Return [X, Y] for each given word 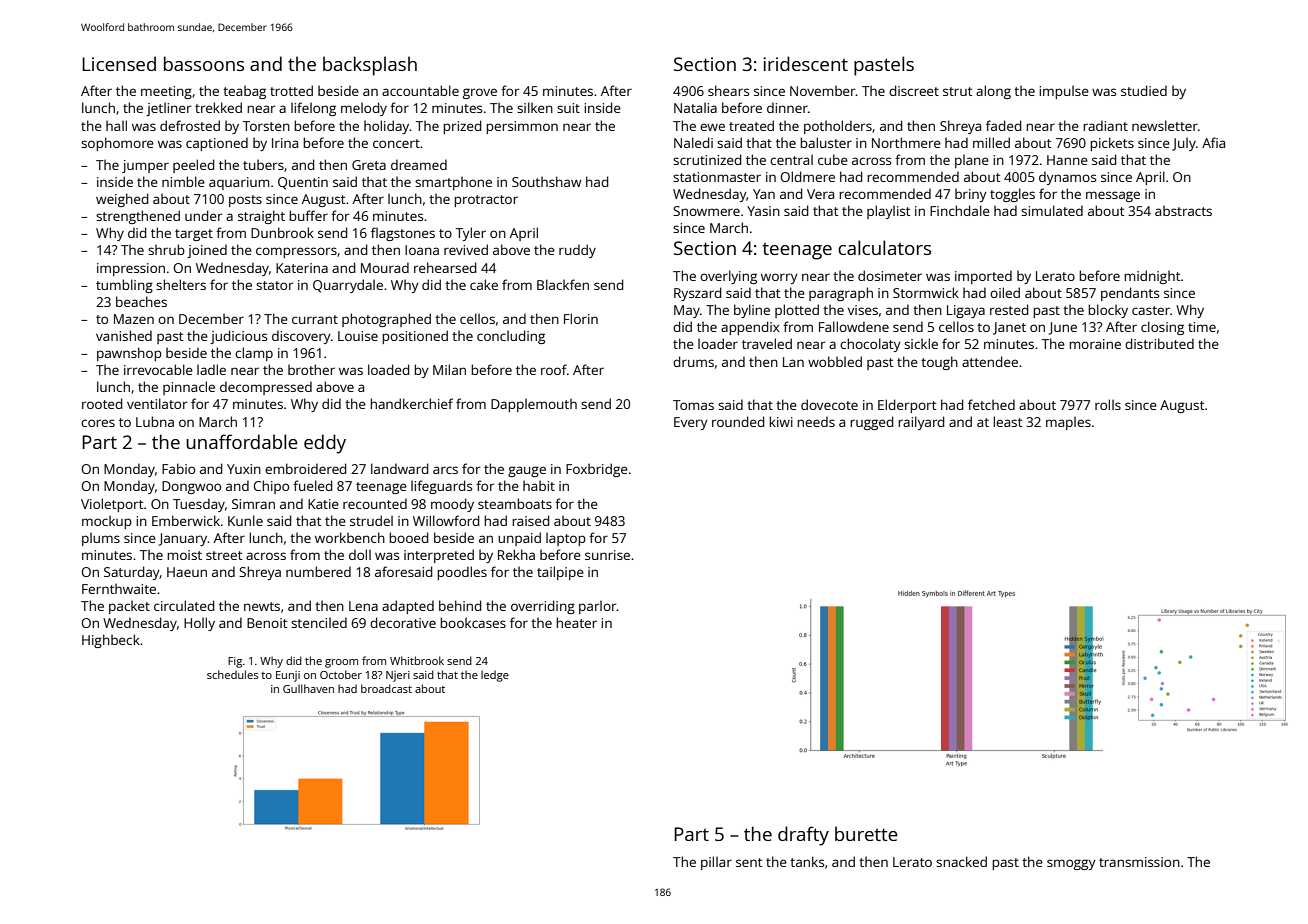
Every [691, 423]
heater [576, 622]
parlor [598, 607]
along [993, 92]
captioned [217, 144]
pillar [716, 863]
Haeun [187, 572]
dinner [787, 107]
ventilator [157, 403]
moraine [1095, 344]
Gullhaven [308, 688]
